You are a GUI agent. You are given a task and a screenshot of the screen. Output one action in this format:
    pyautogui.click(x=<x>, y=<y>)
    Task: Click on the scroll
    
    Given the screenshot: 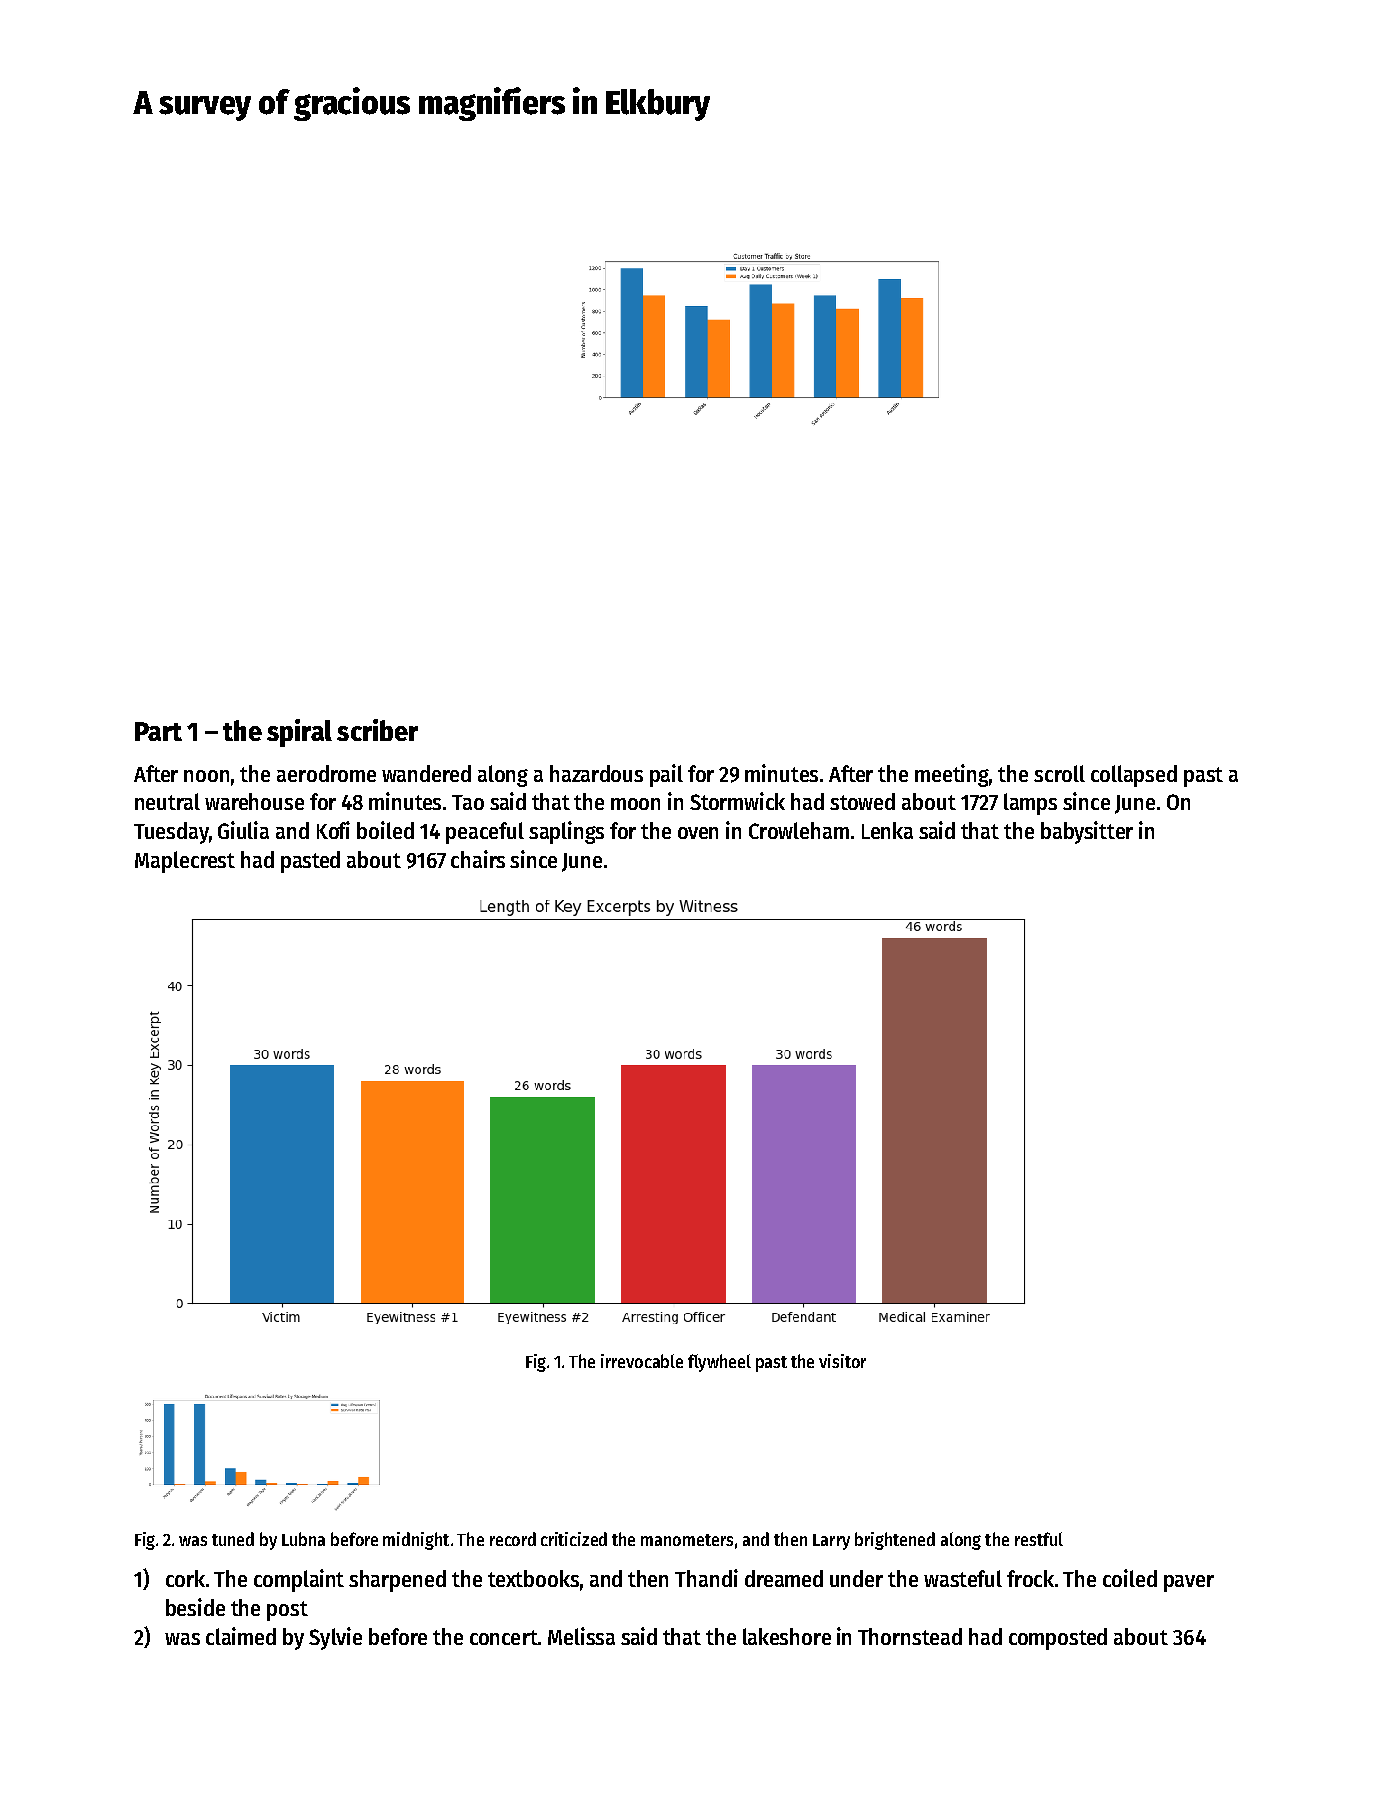 What is the action you would take?
    pyautogui.click(x=1059, y=773)
